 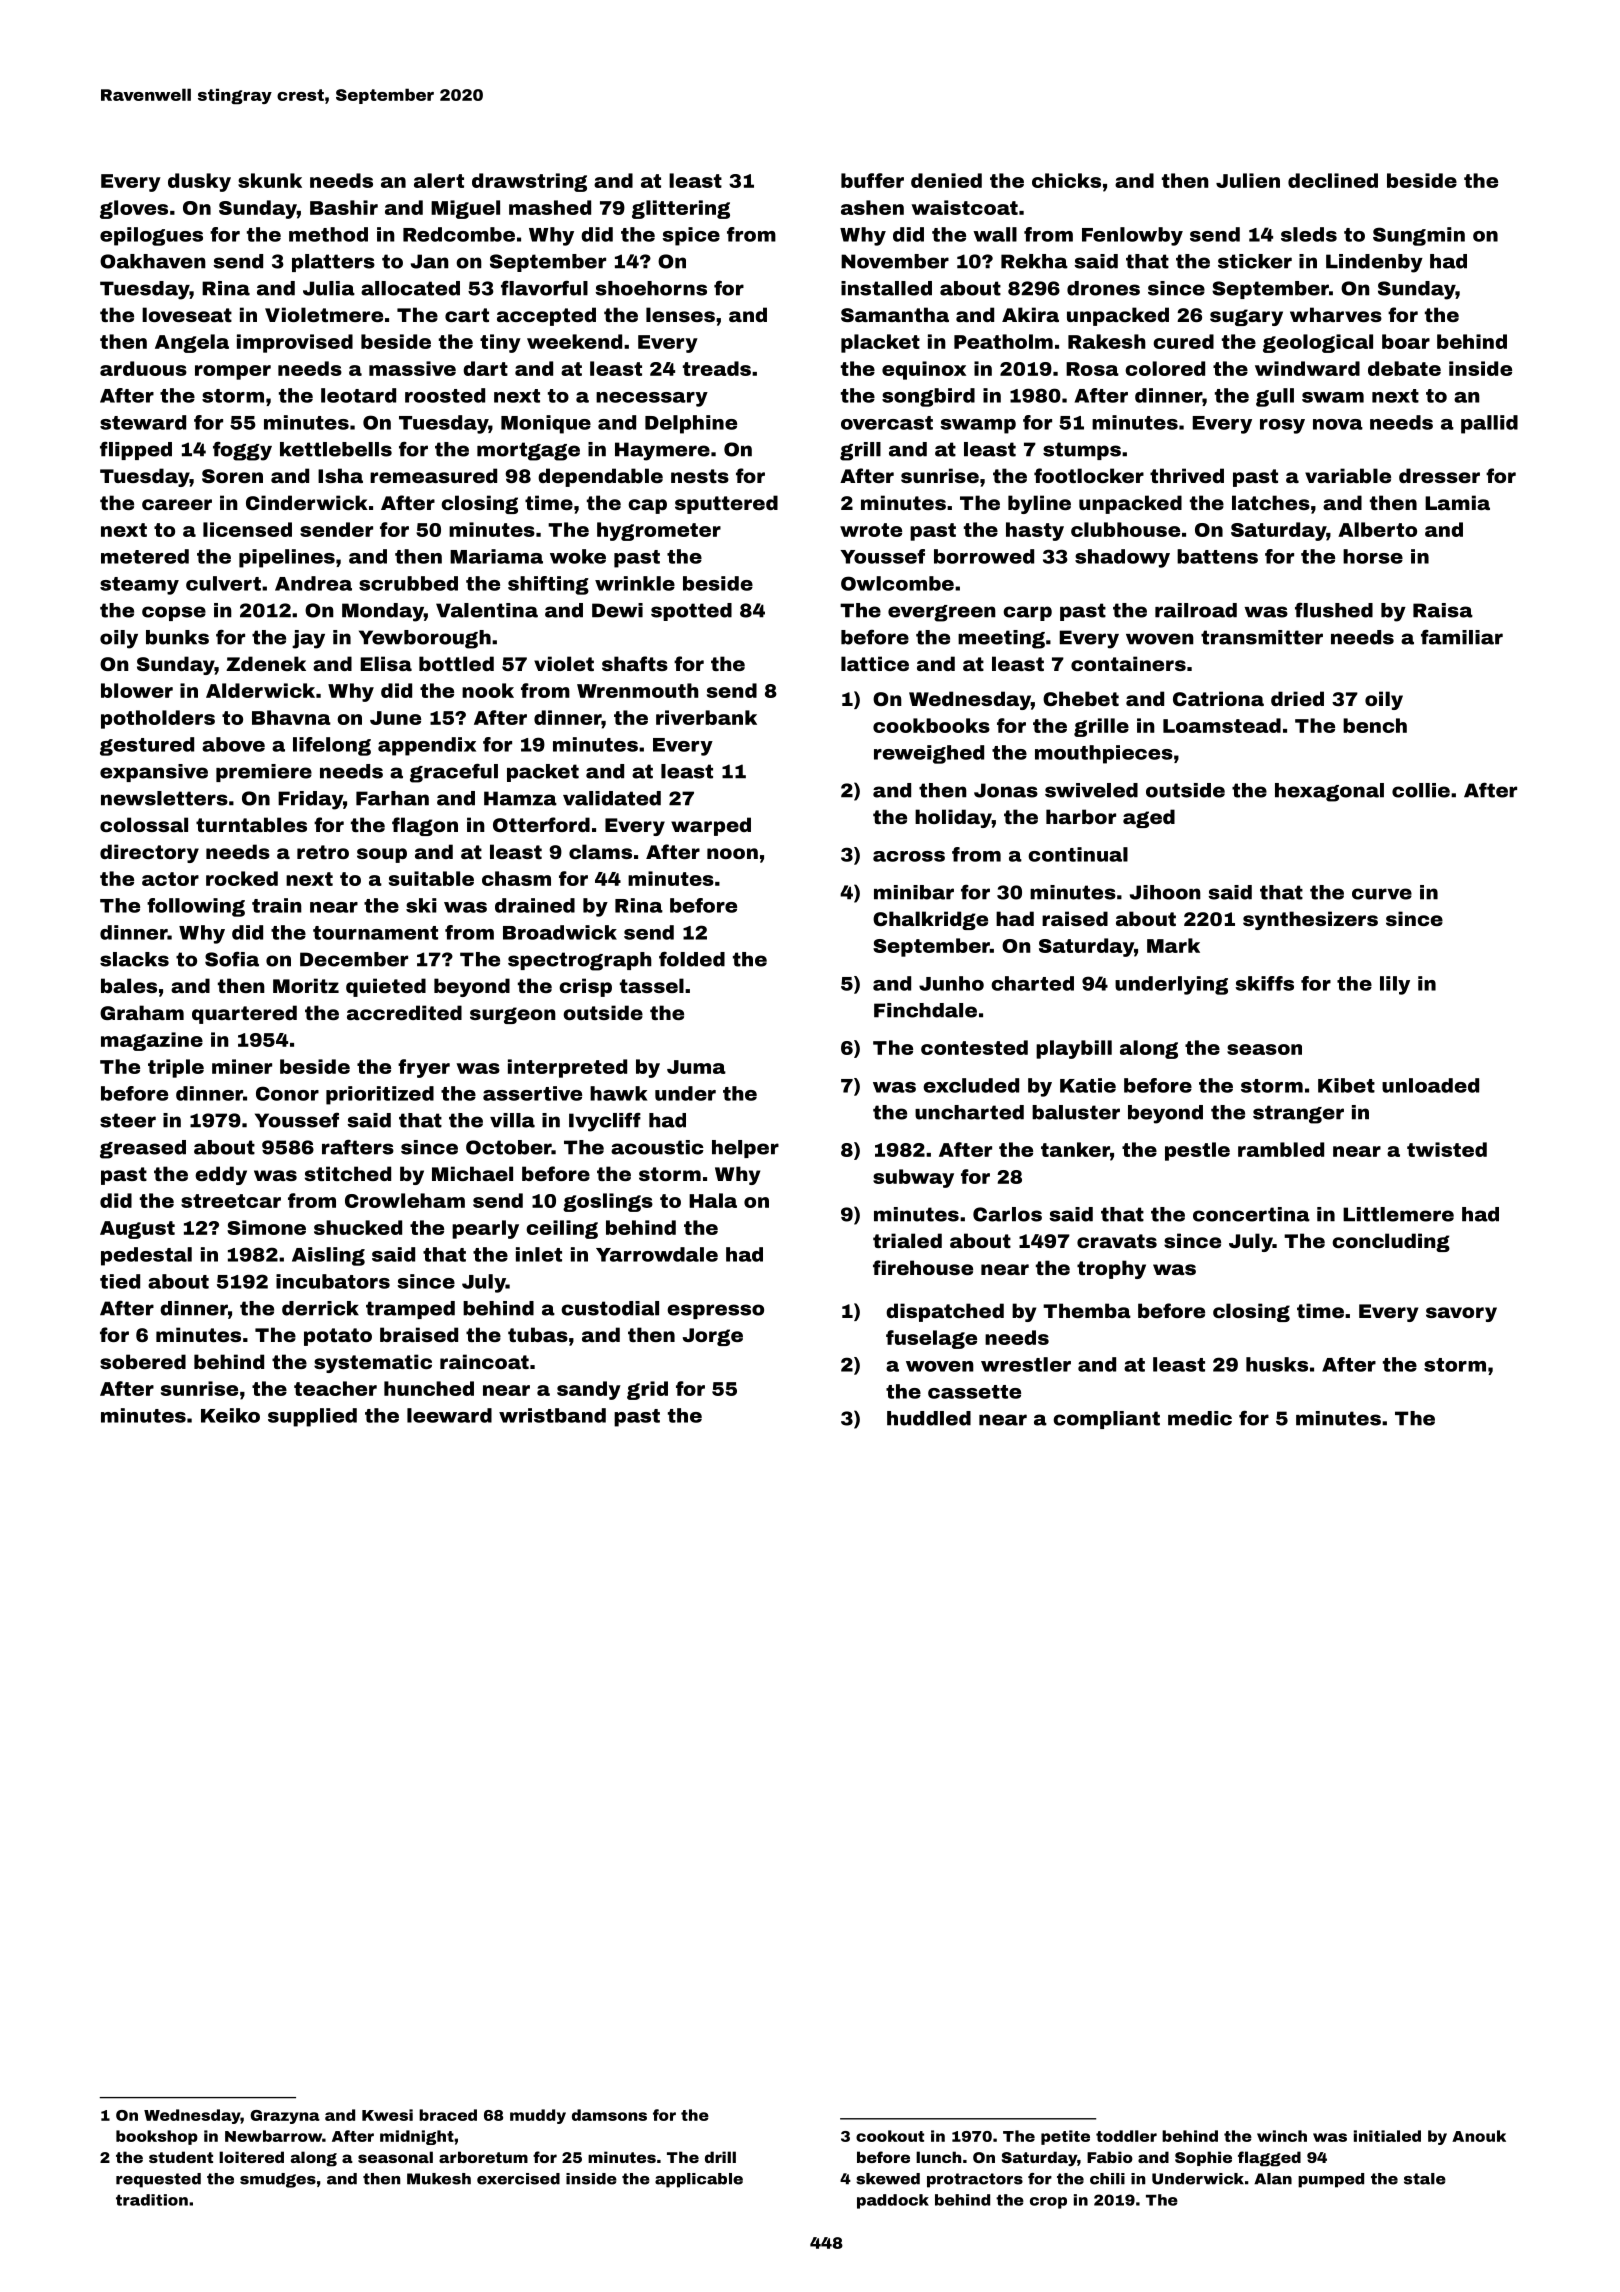 What do you see at coordinates (890, 2136) in the screenshot?
I see `cookout` at bounding box center [890, 2136].
